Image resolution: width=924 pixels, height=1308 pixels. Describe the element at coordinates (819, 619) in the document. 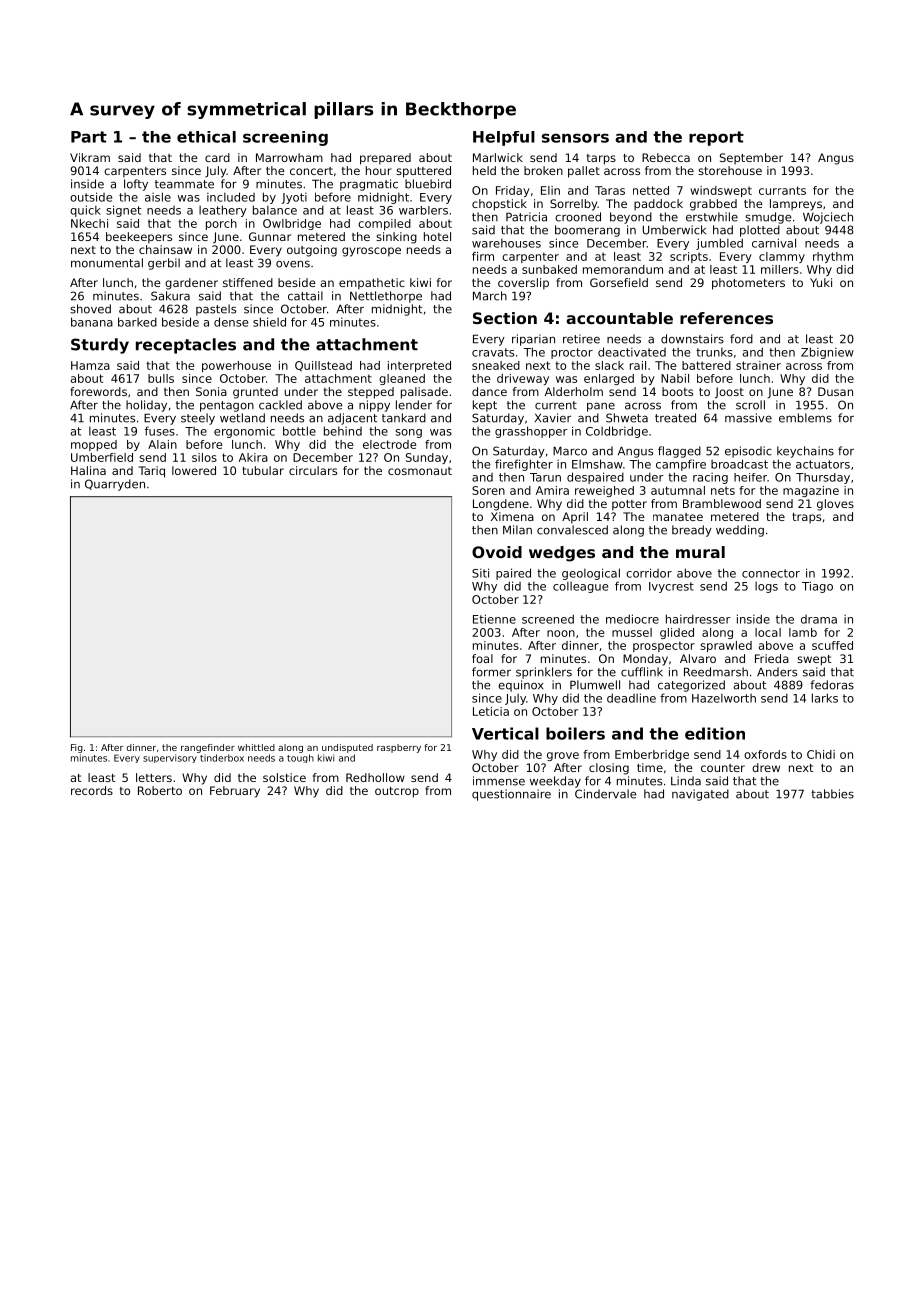

I see `drama` at that location.
